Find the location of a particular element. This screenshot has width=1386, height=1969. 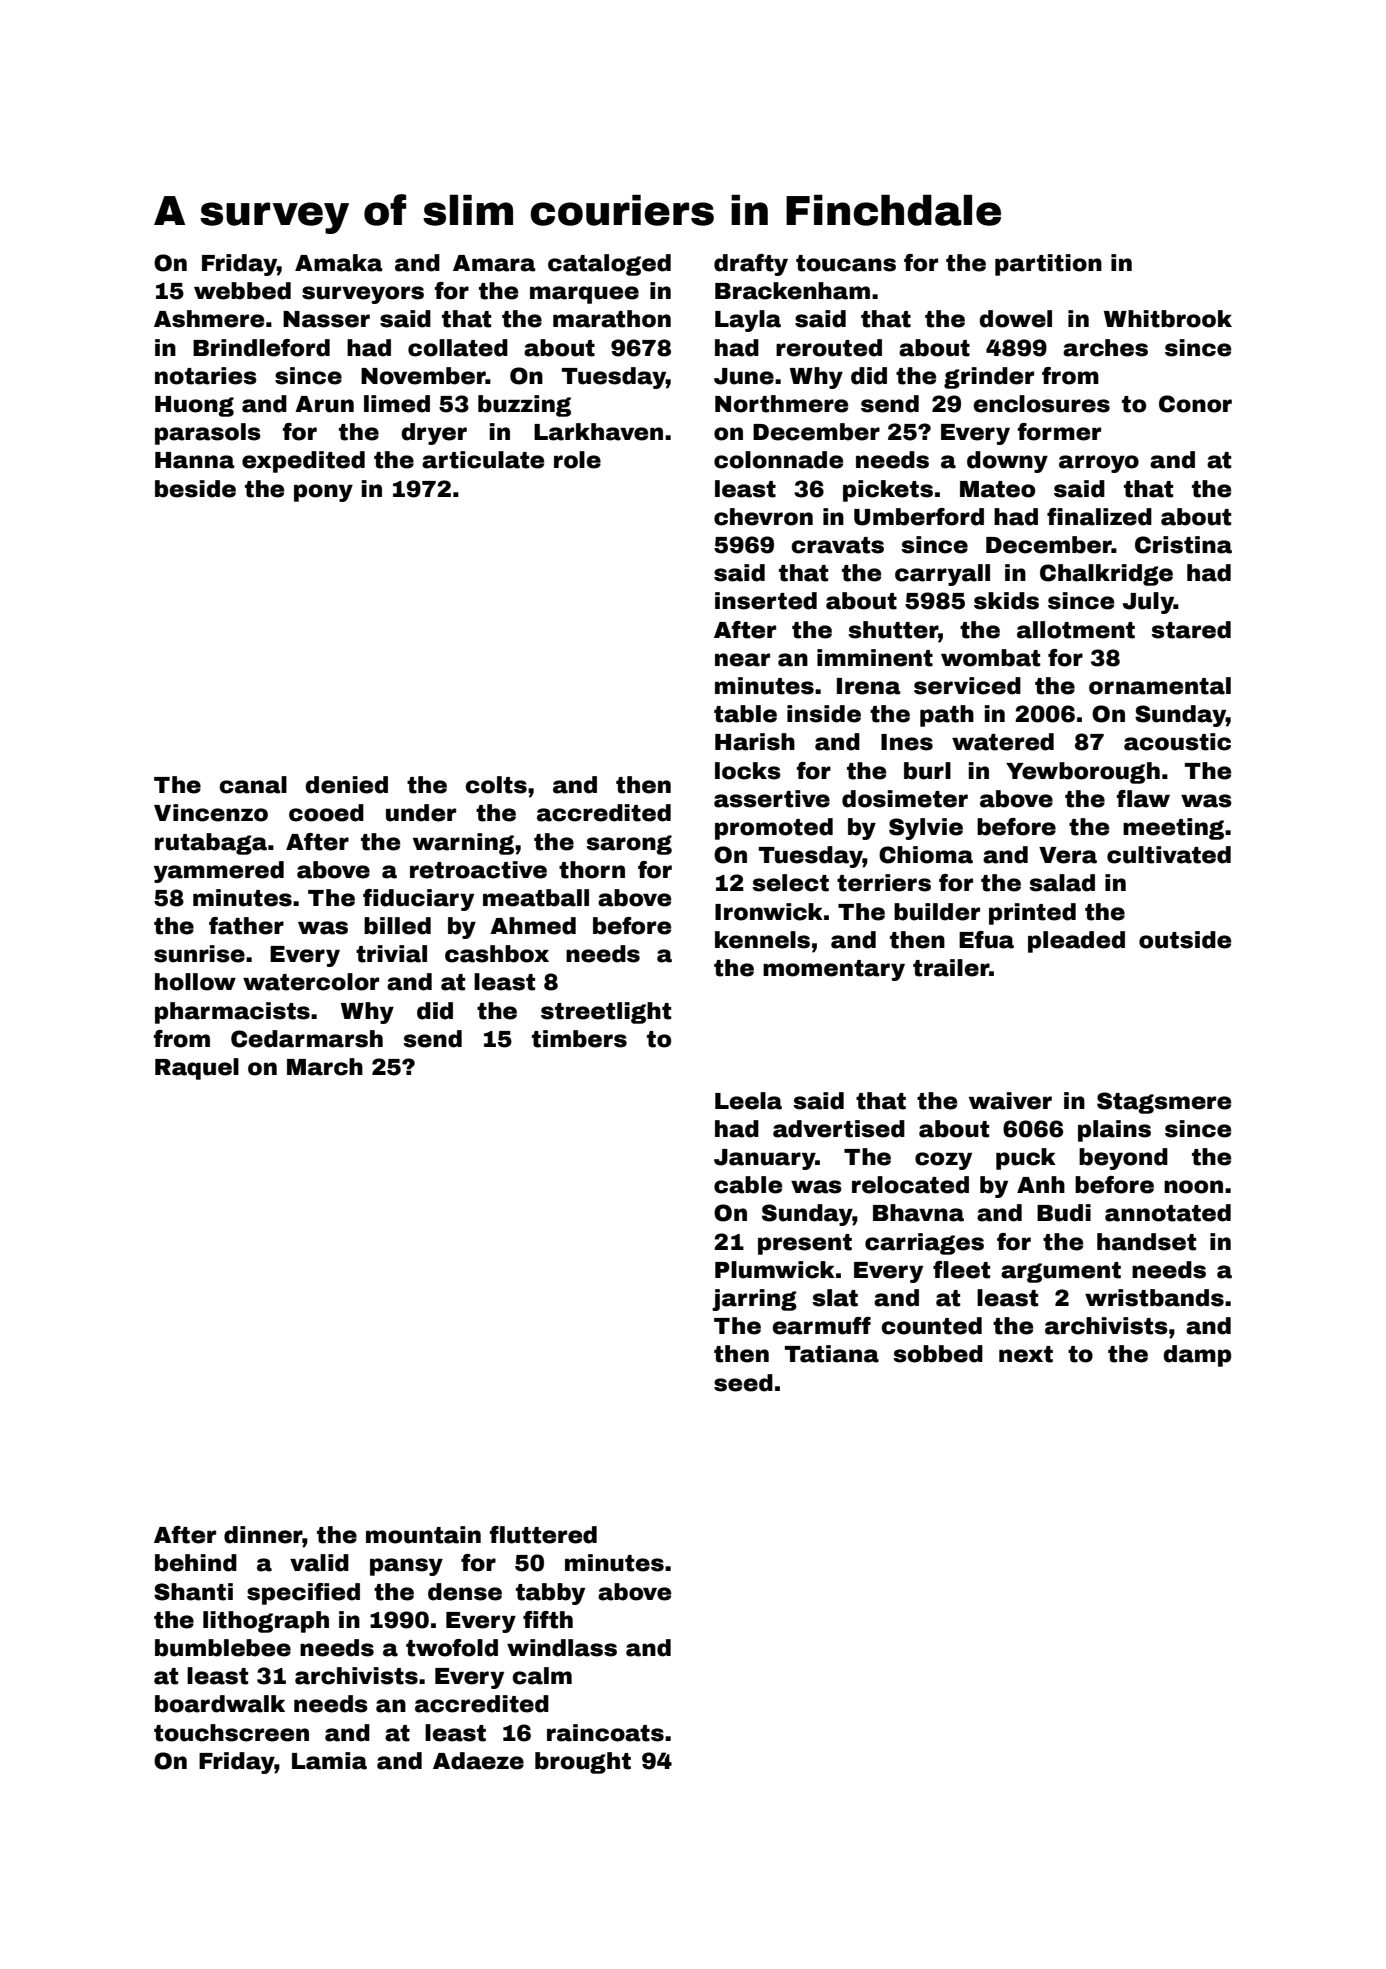

dinner is located at coordinates (263, 1535).
